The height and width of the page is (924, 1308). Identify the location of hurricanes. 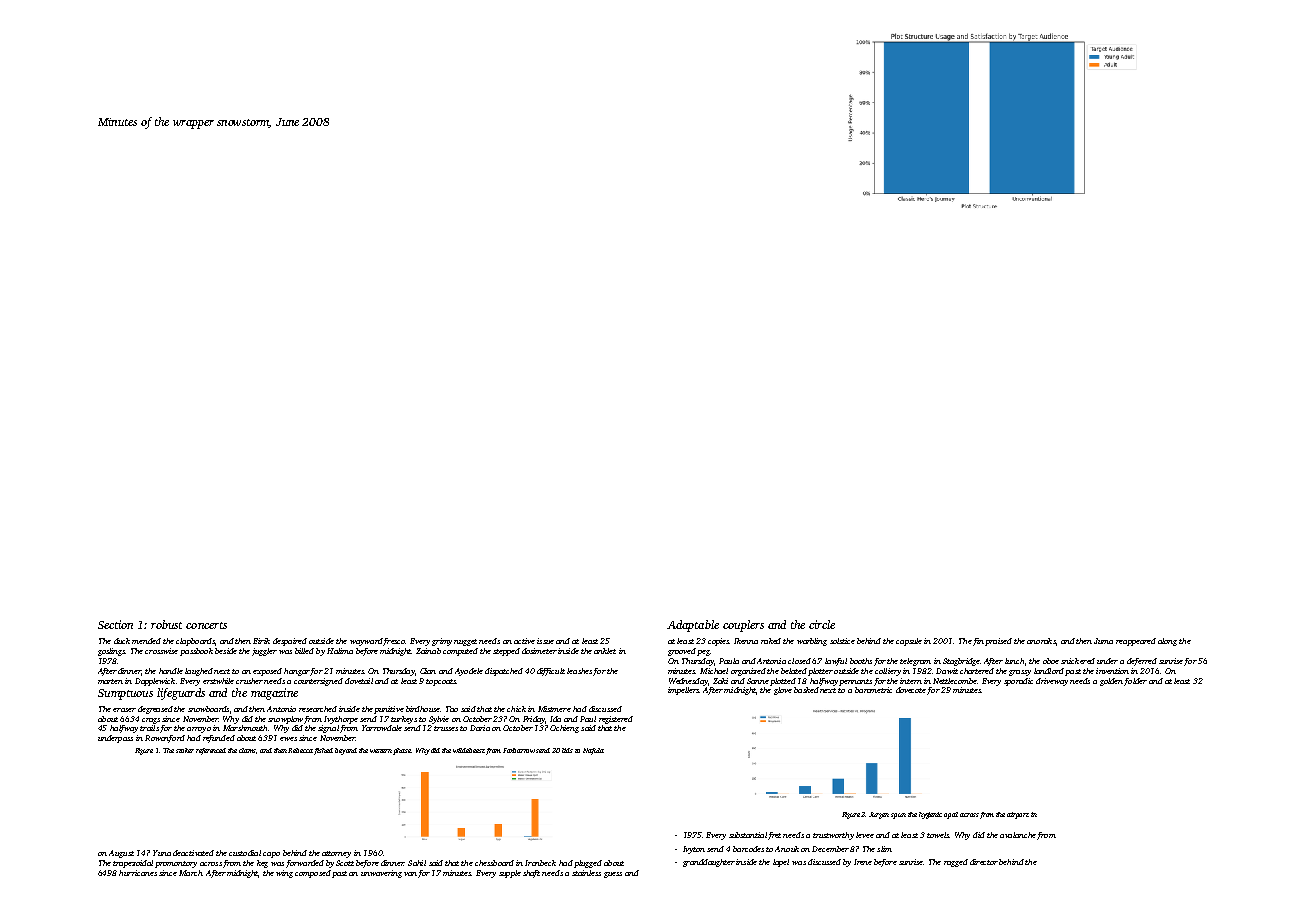
(138, 873).
